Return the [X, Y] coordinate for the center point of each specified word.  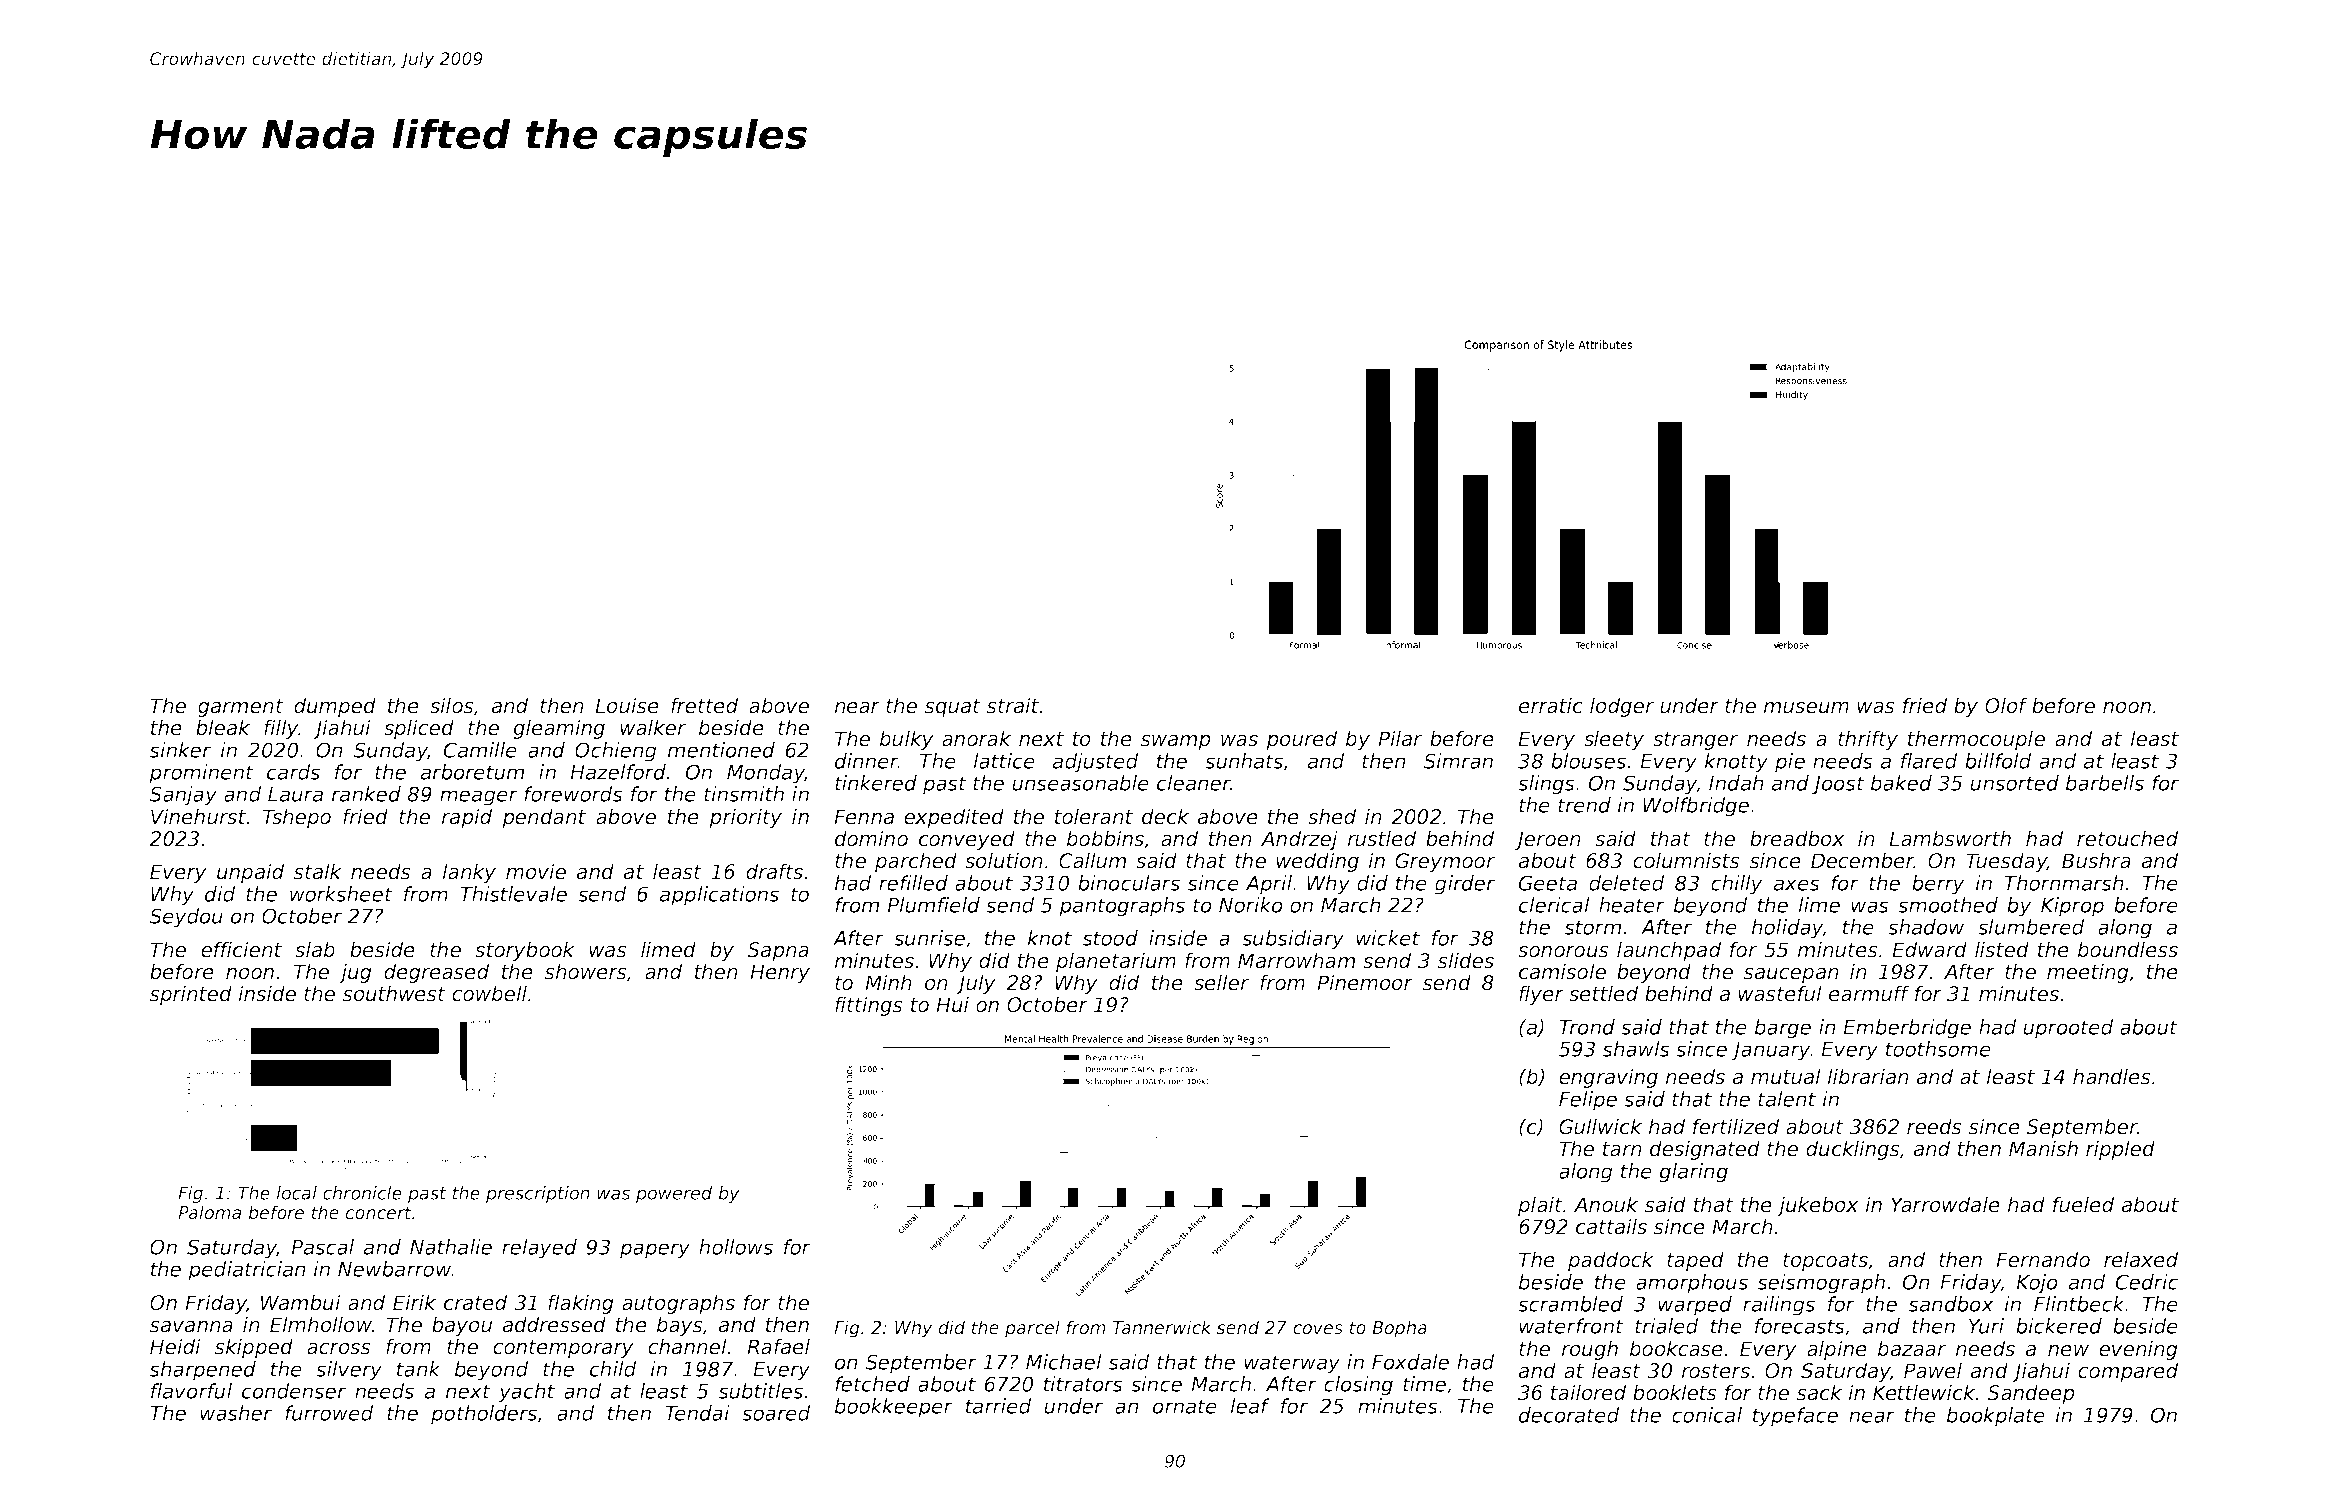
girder [1465, 885]
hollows [736, 1247]
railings [1779, 1306]
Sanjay [183, 796]
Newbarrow [394, 1269]
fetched [872, 1384]
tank [419, 1369]
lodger [1622, 707]
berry [1938, 885]
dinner [866, 761]
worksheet [341, 894]
